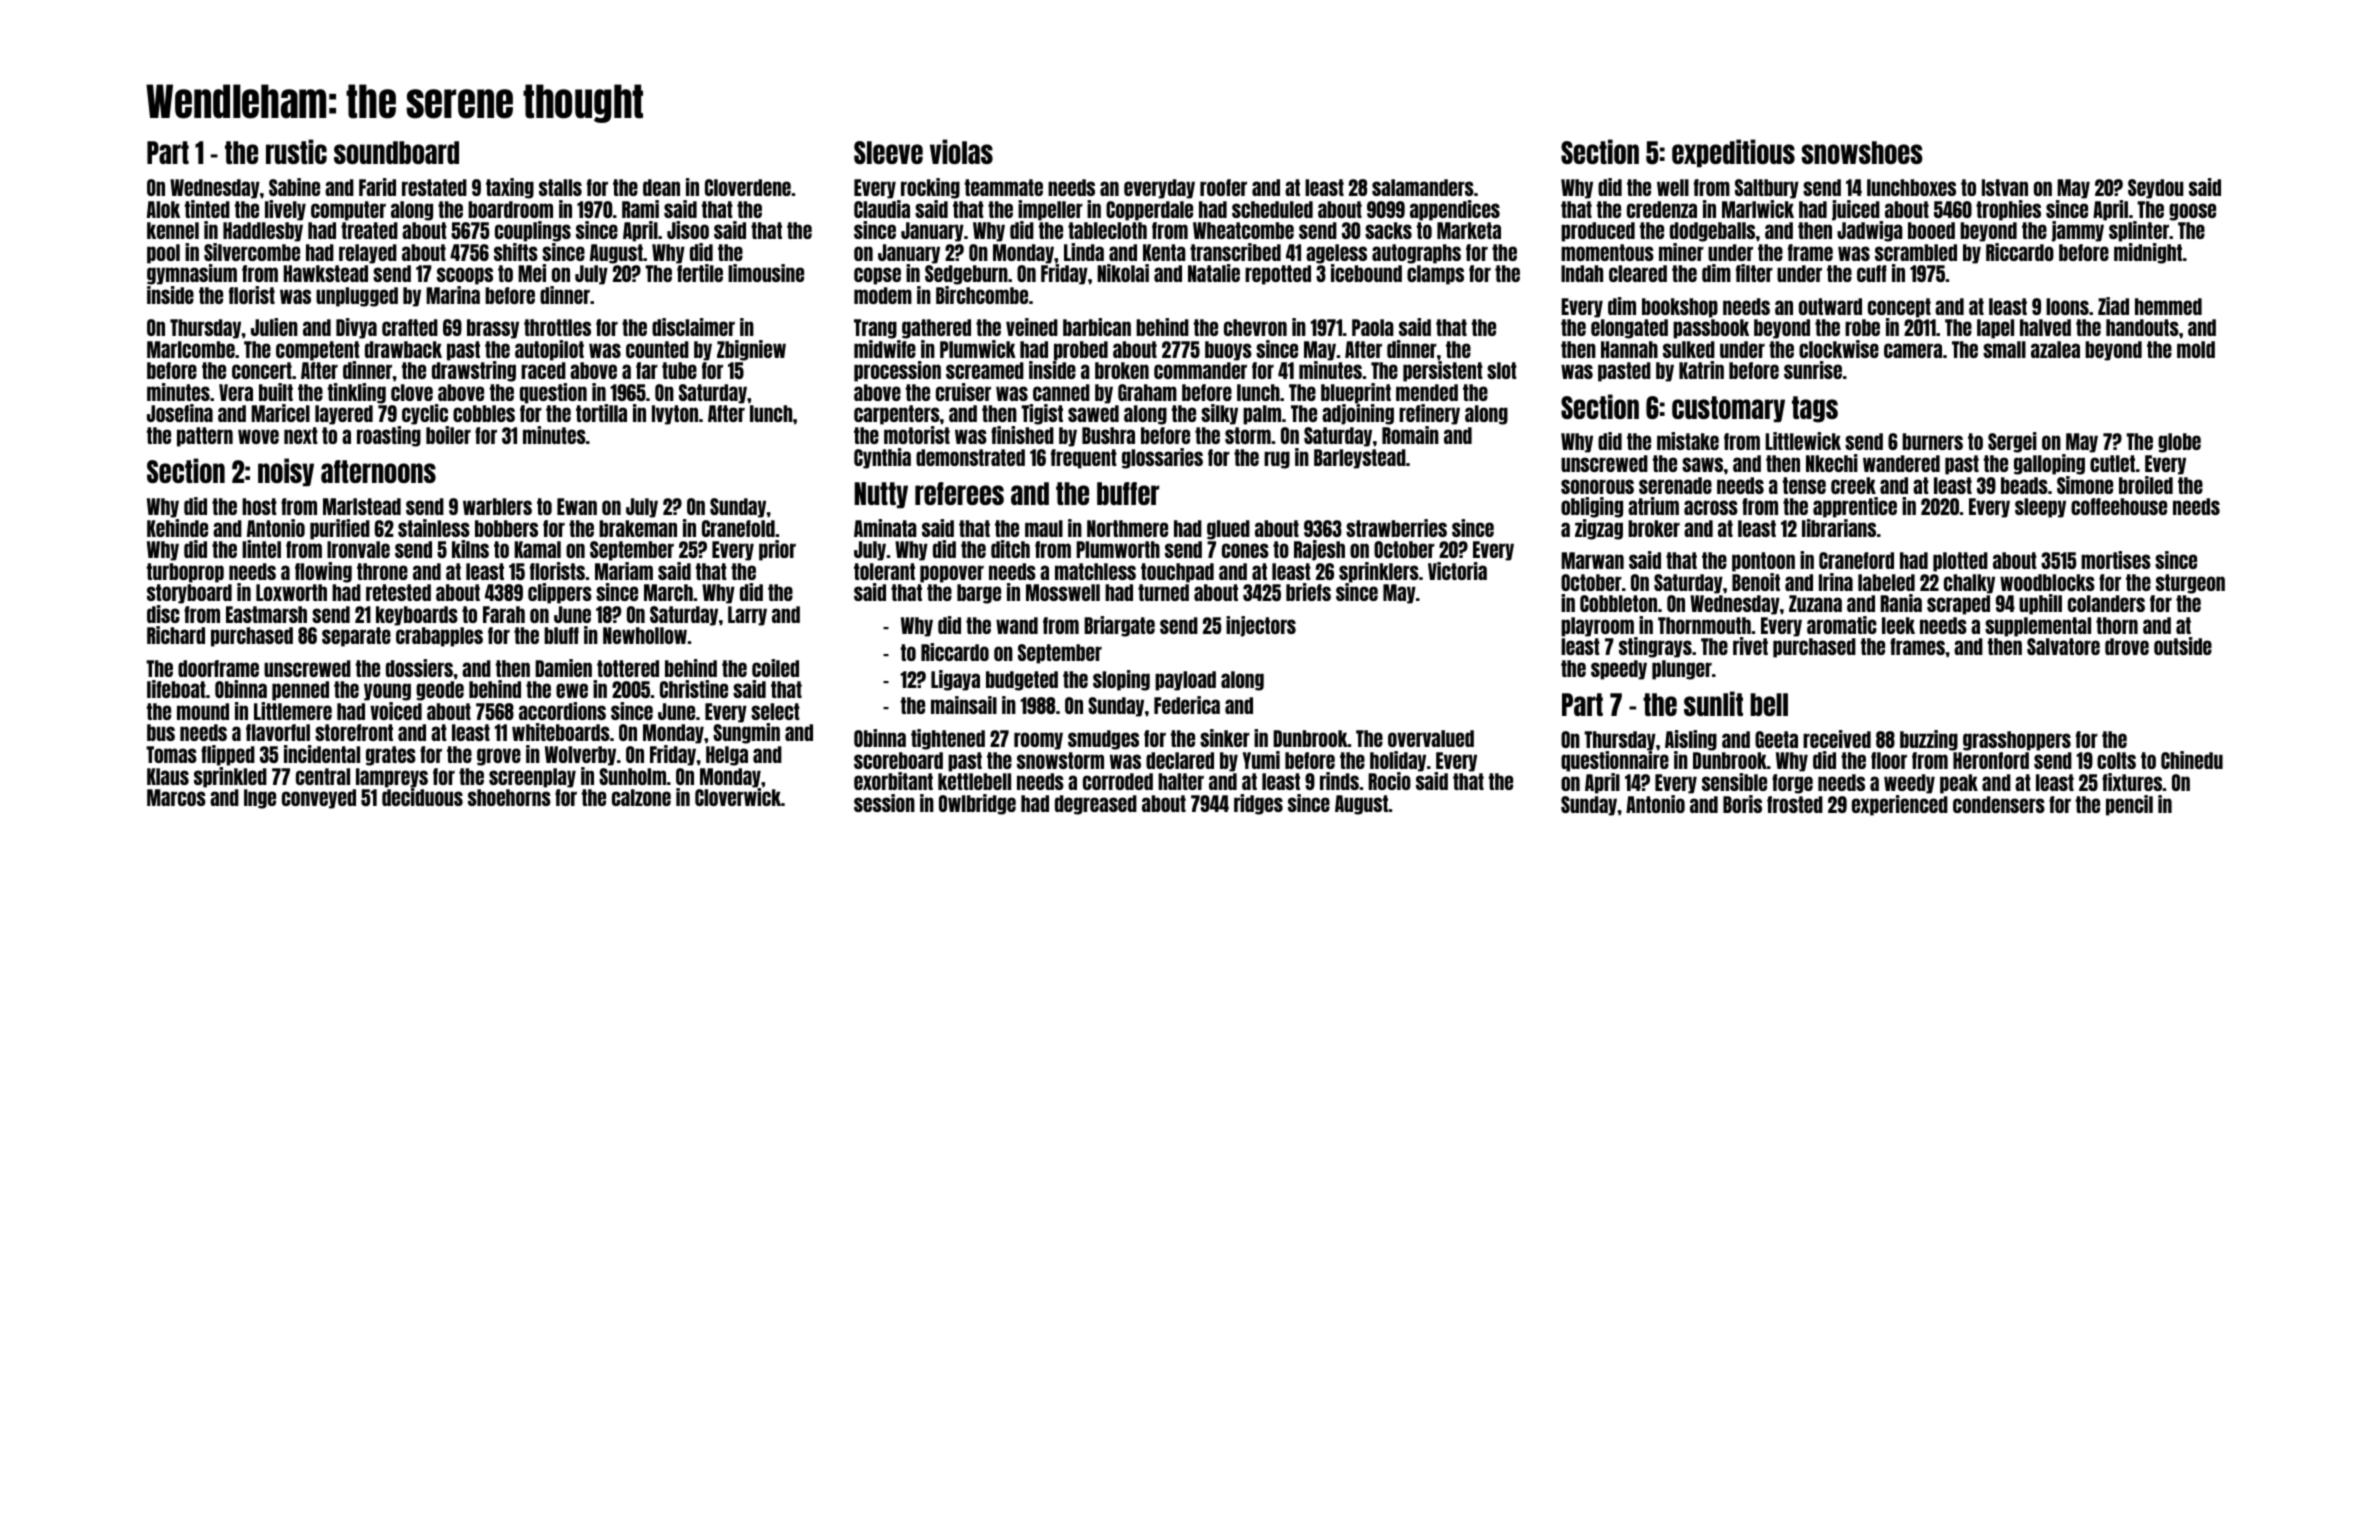 This document has height=1538, width=2377. What do you see at coordinates (377, 187) in the document?
I see `Farid` at bounding box center [377, 187].
